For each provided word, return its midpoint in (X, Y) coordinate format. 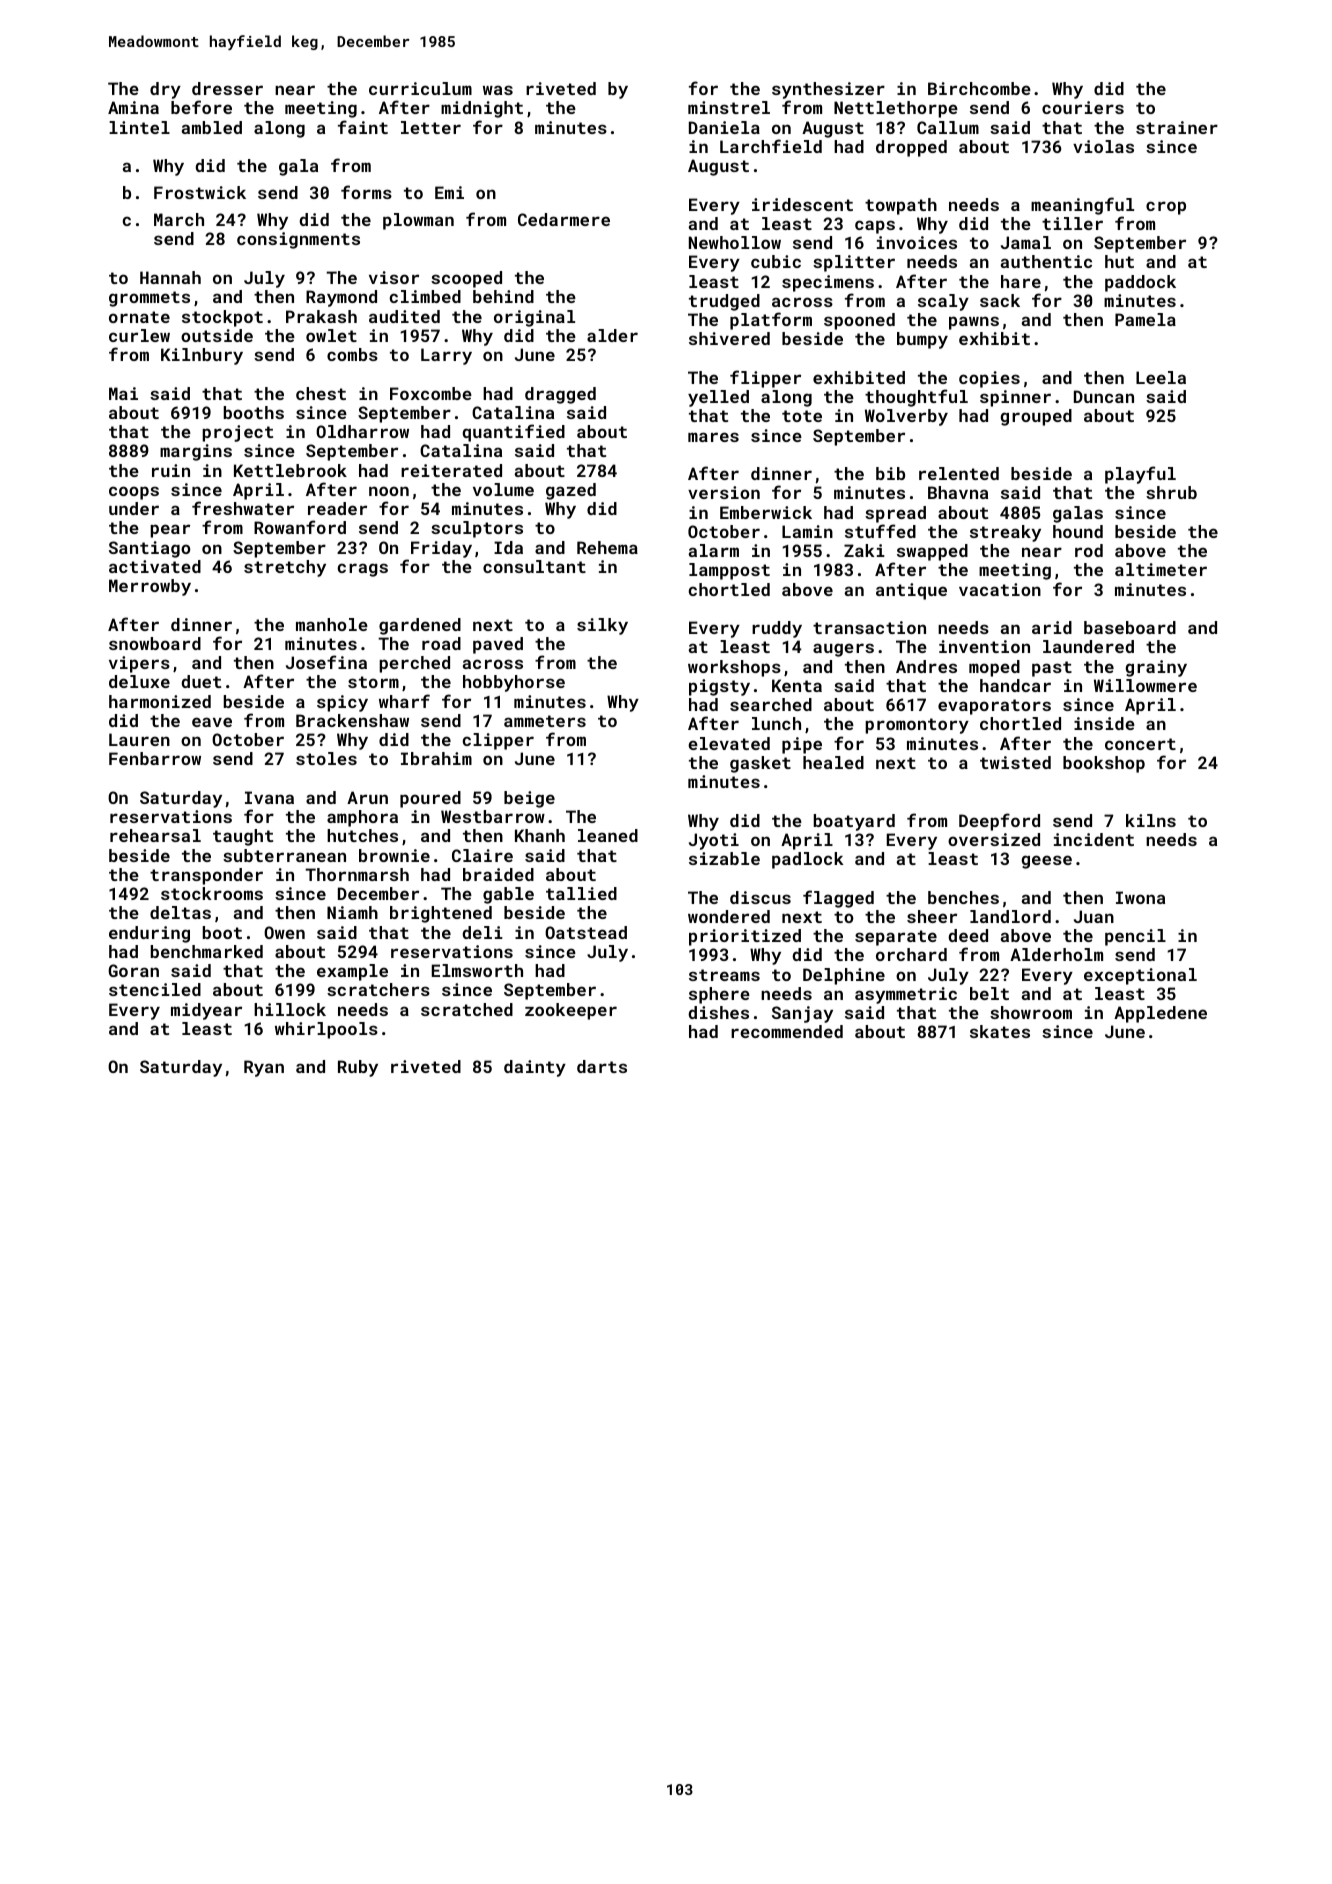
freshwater (243, 508)
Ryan (264, 1068)
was (498, 90)
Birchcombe (979, 88)
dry (165, 90)
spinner (1015, 398)
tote (802, 416)
